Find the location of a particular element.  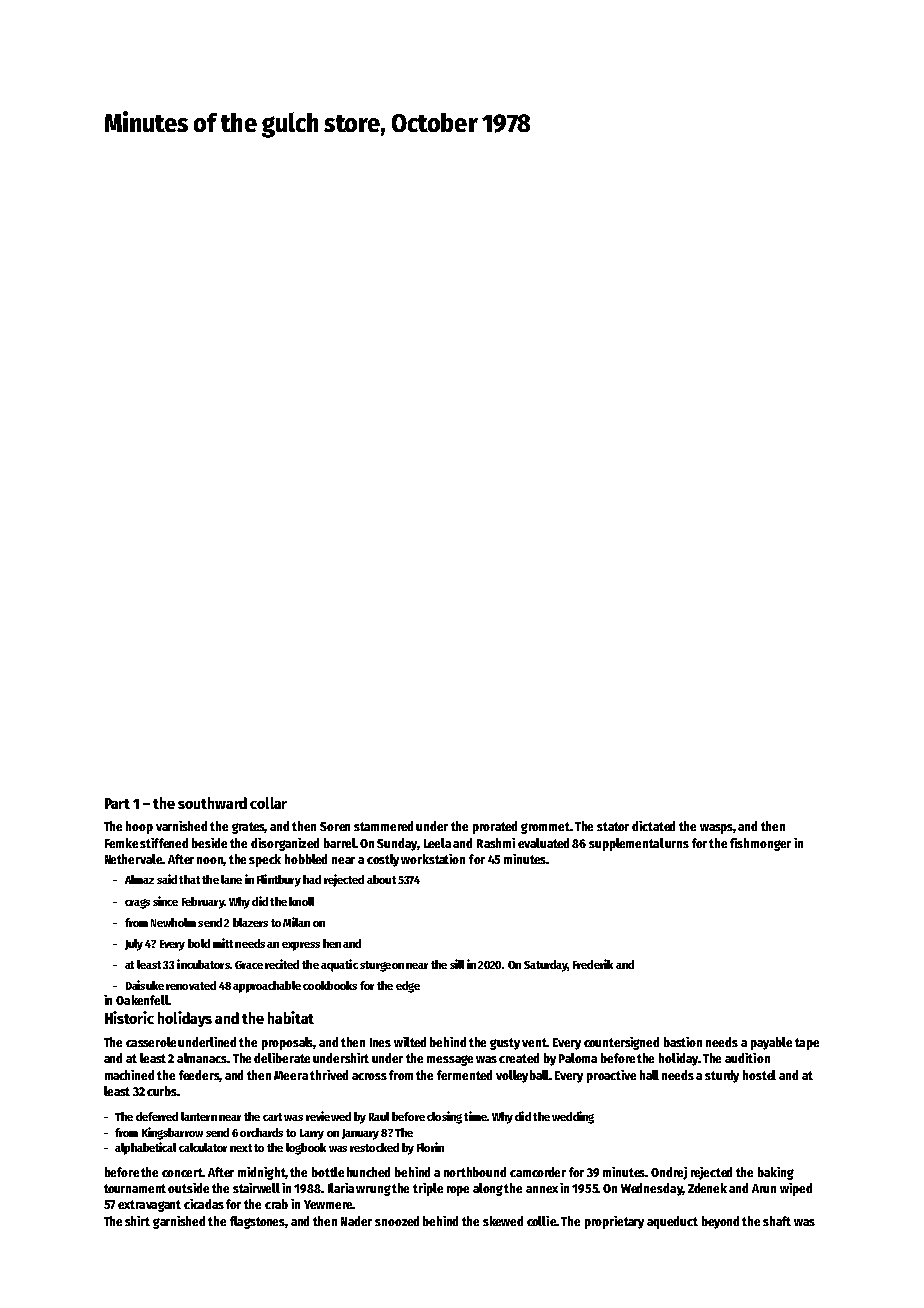

Grace is located at coordinates (249, 965).
